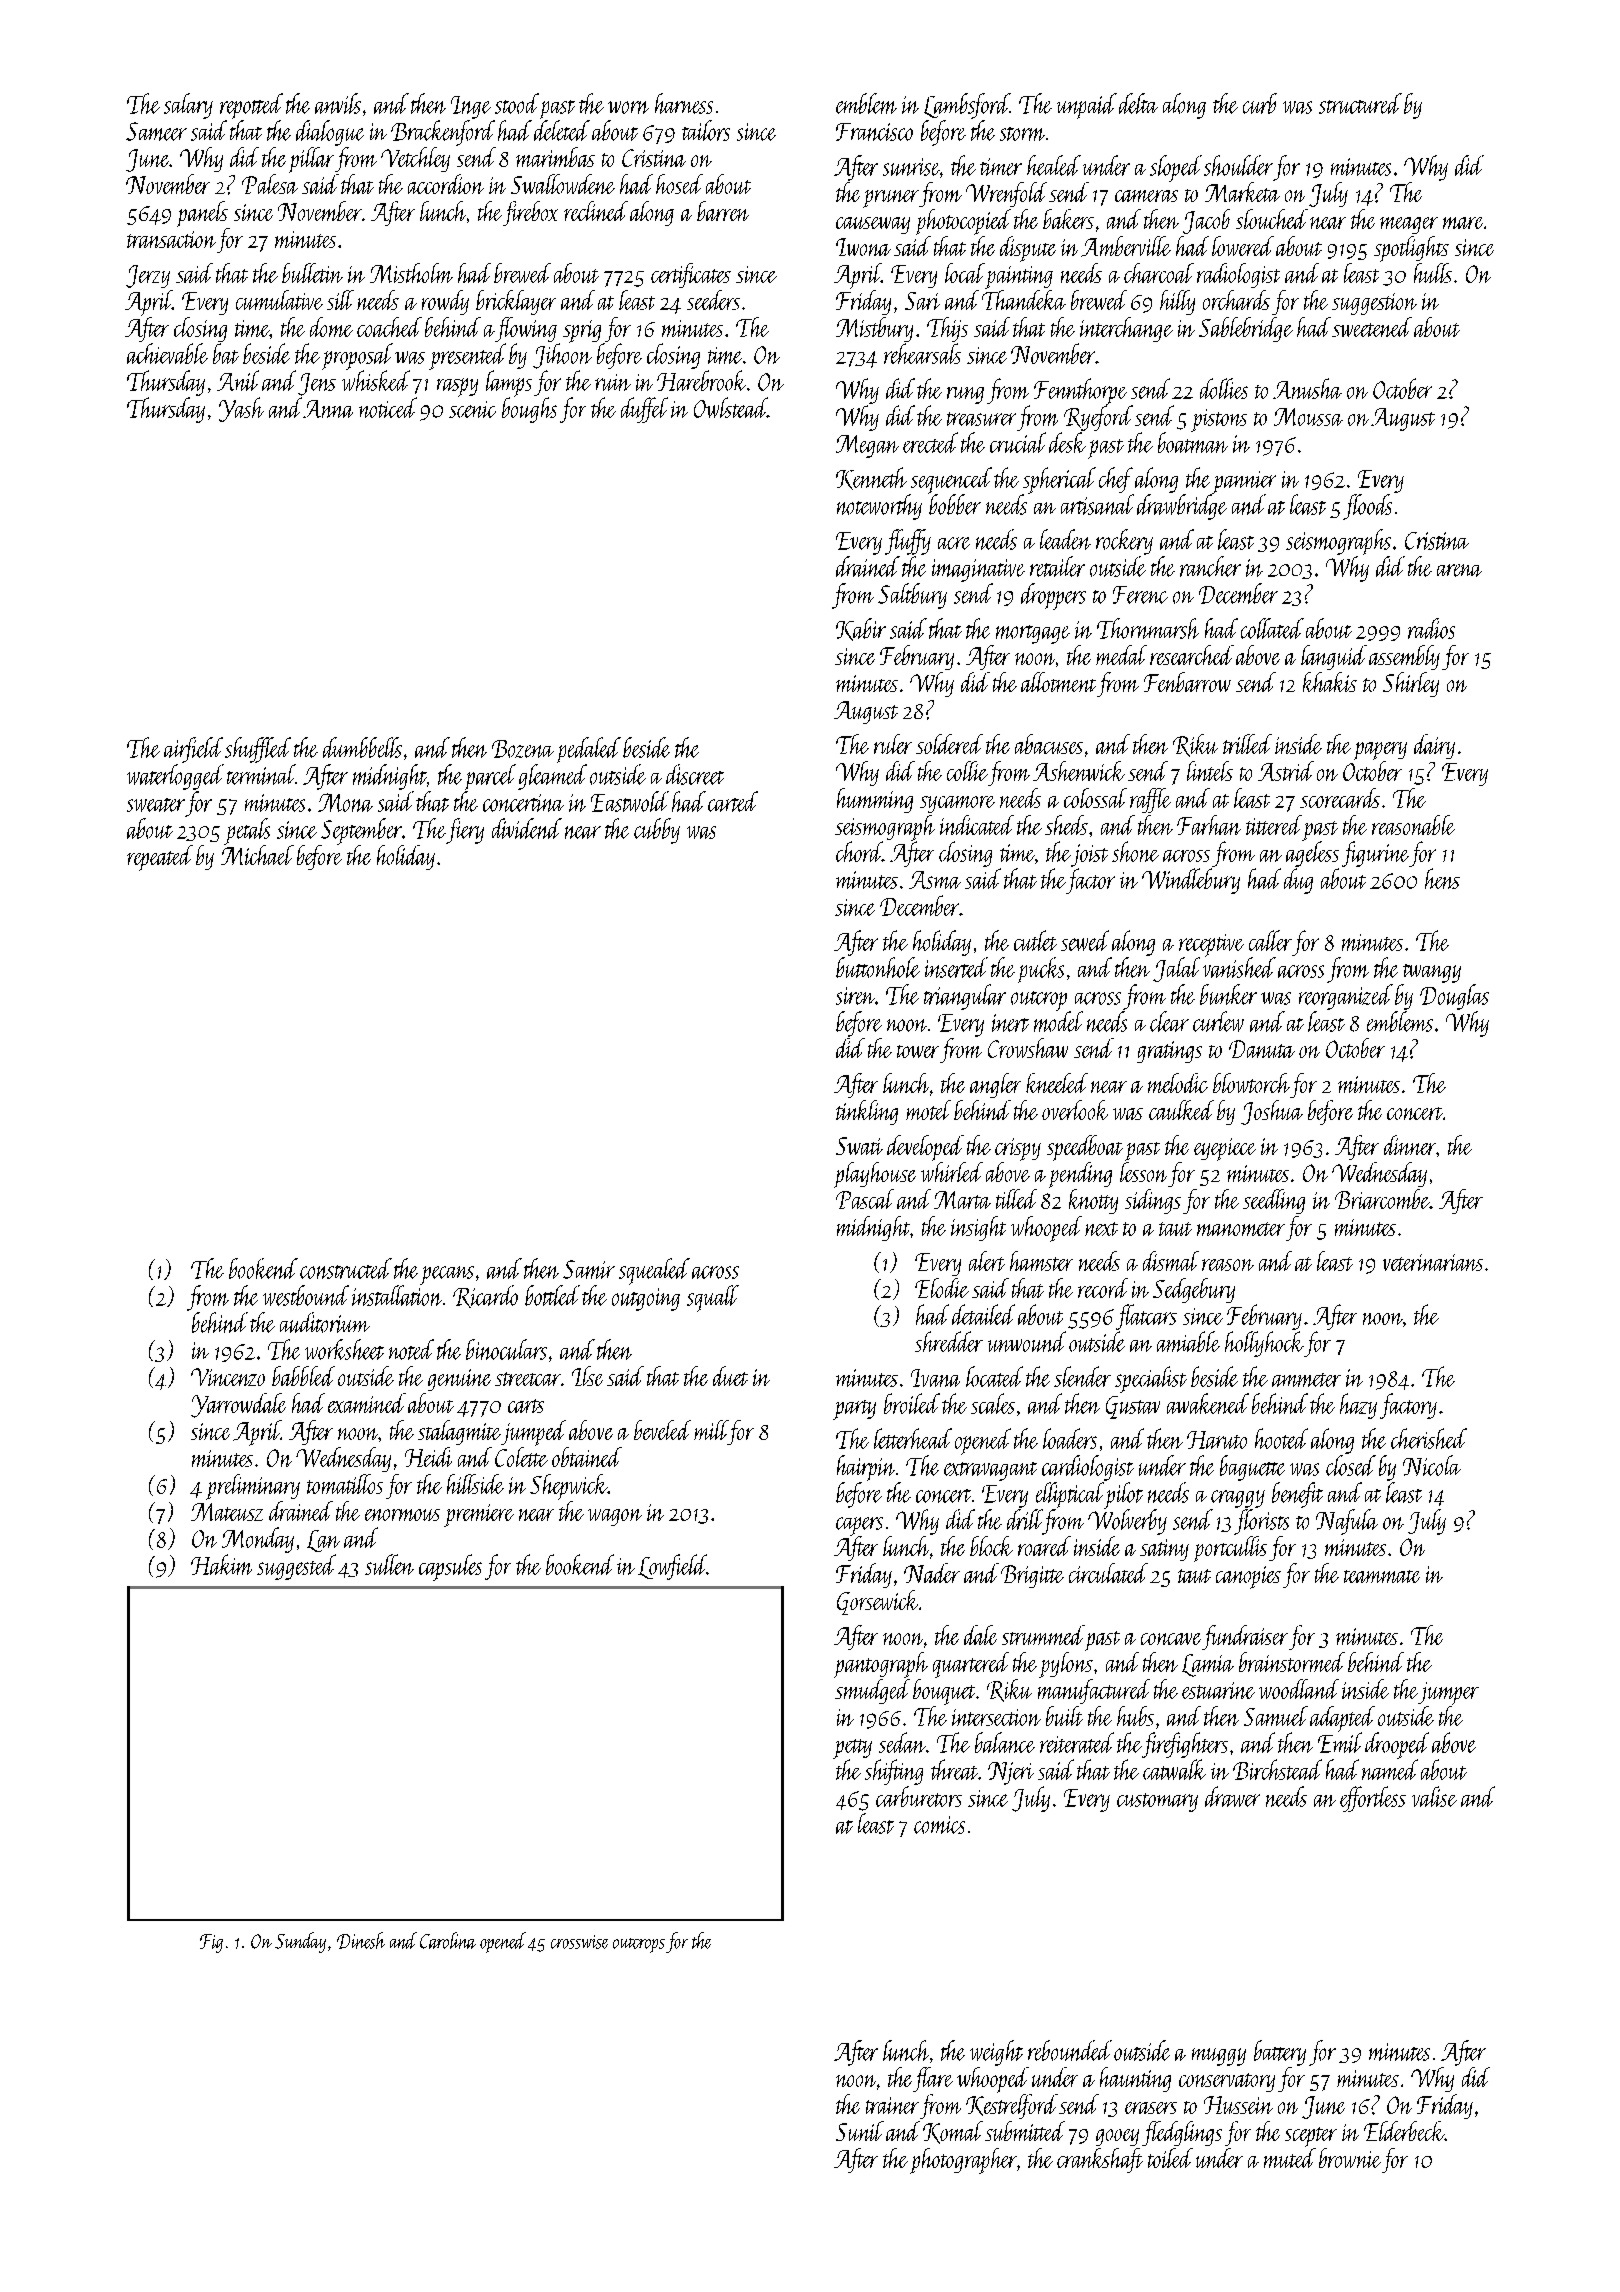 The width and height of the image is (1620, 2292). Describe the element at coordinates (1164, 1550) in the image. I see `satiny` at that location.
